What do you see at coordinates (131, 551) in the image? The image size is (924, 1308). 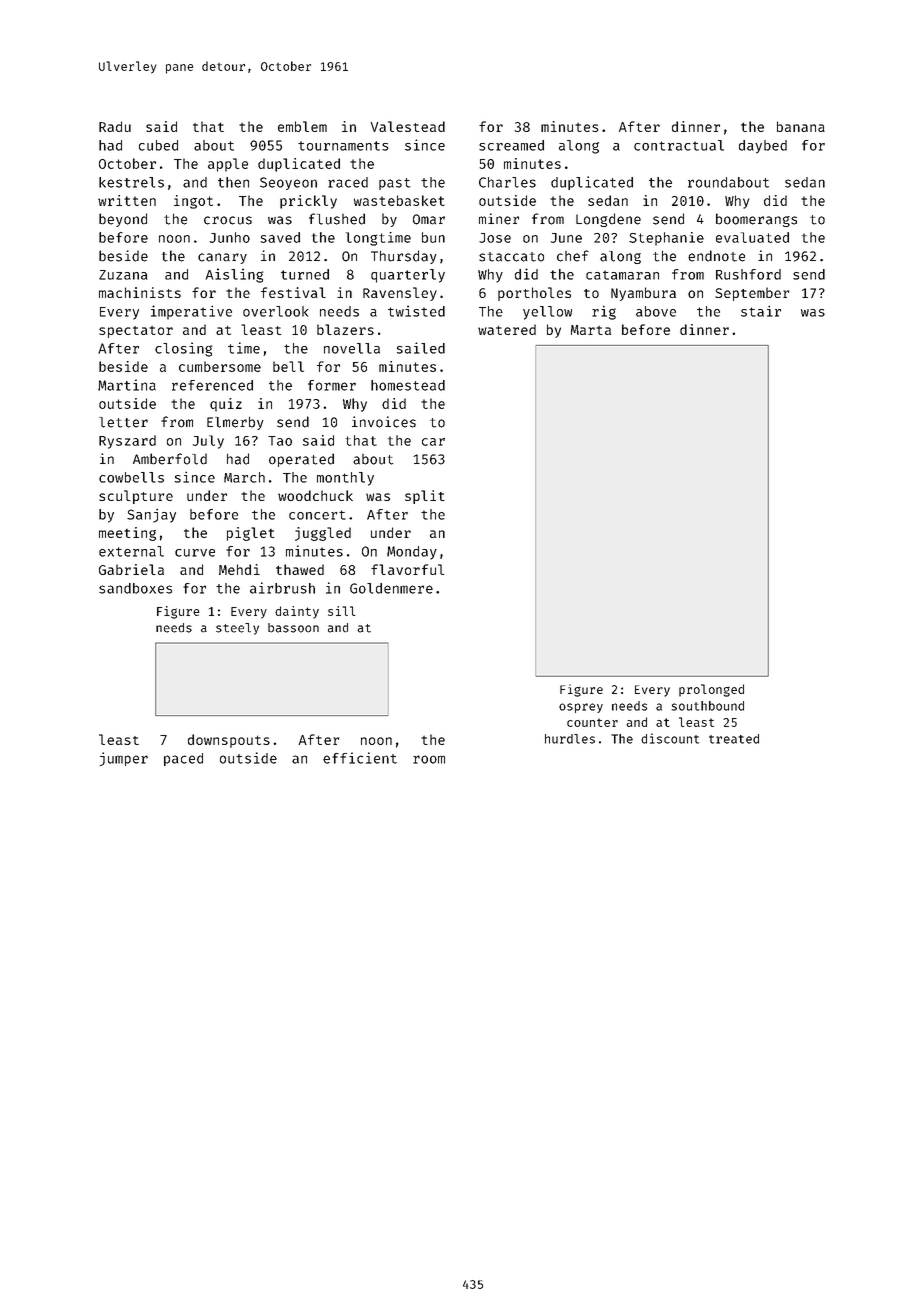 I see `external` at bounding box center [131, 551].
